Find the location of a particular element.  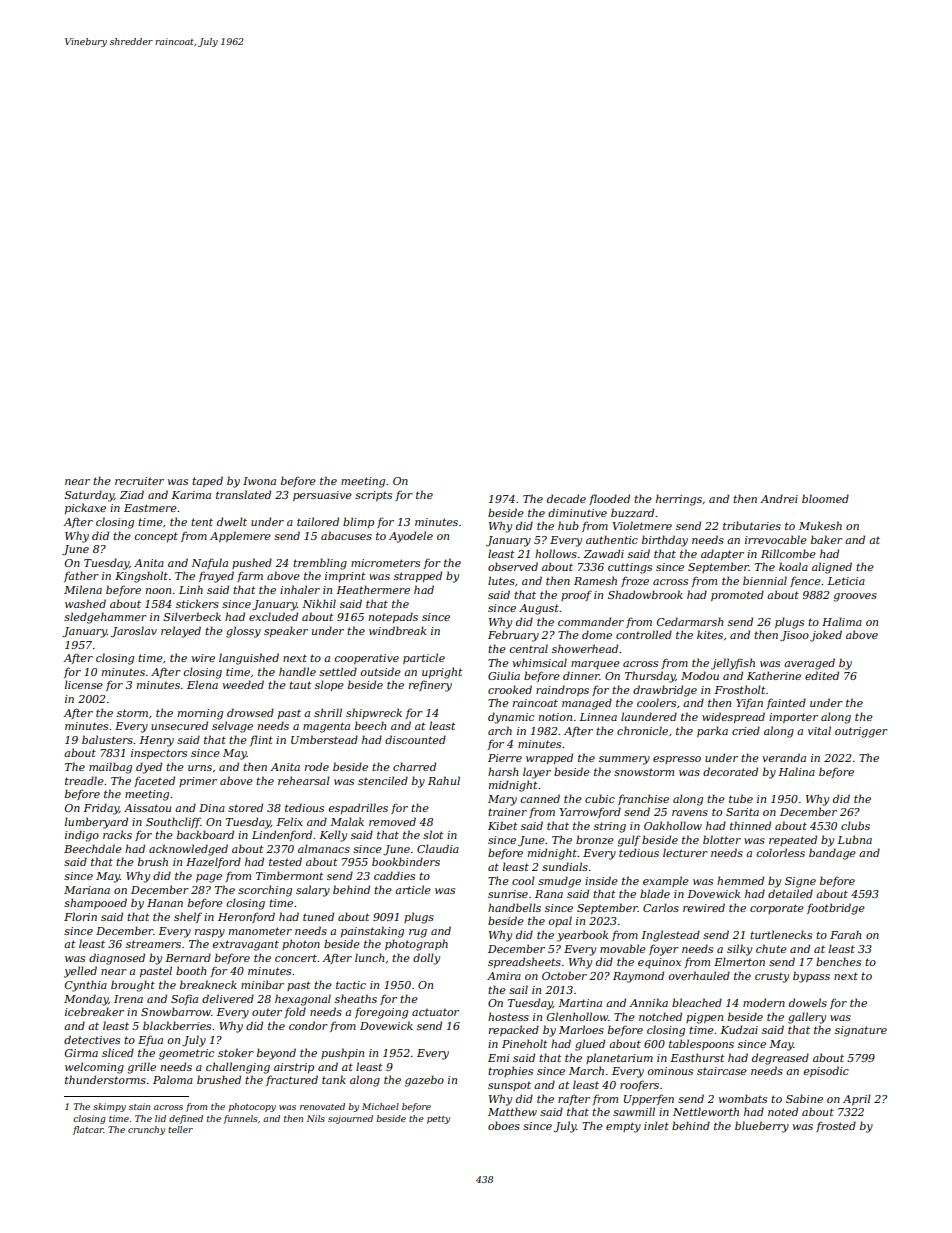

bloomed is located at coordinates (825, 498).
